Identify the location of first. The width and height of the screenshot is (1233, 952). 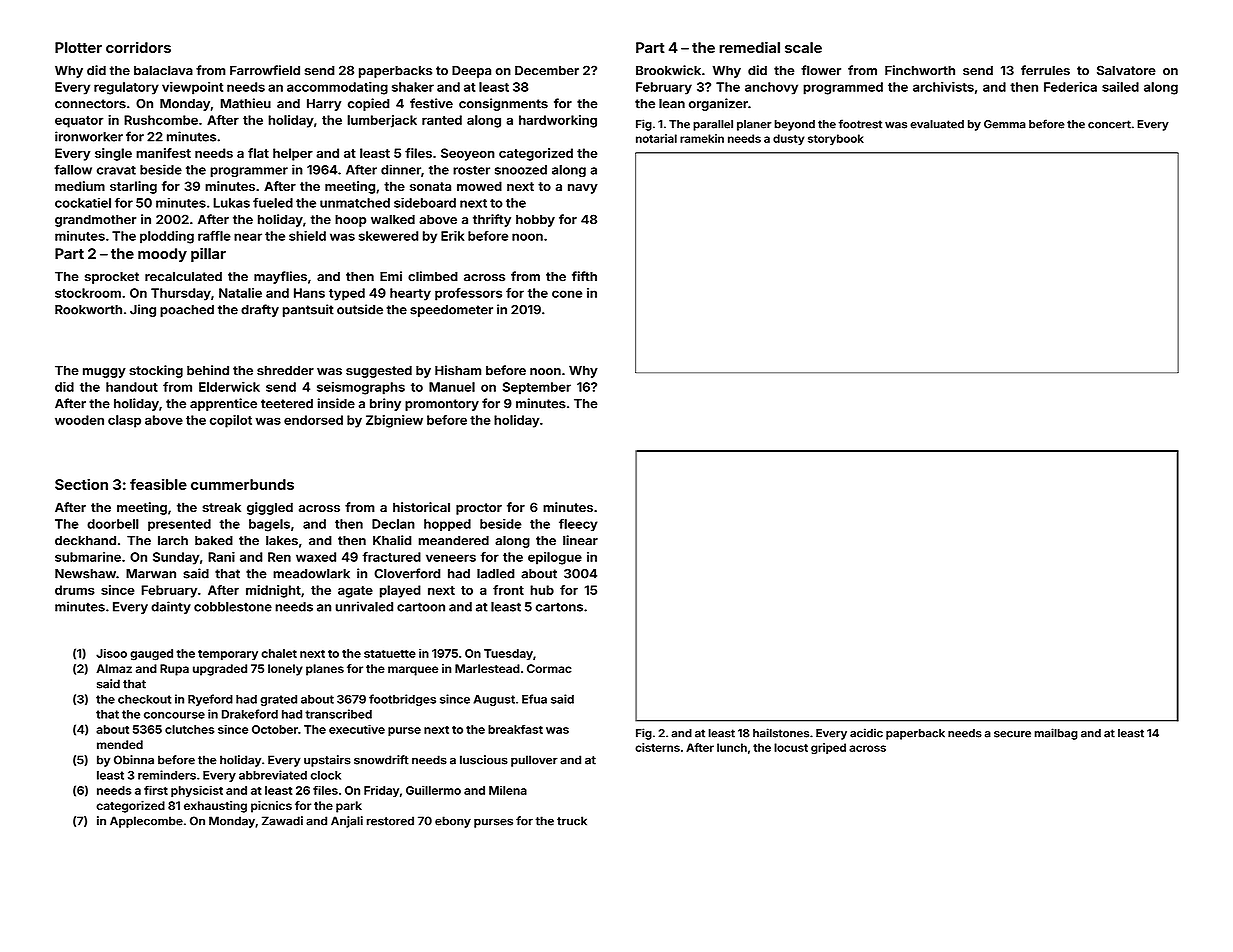
(156, 790).
